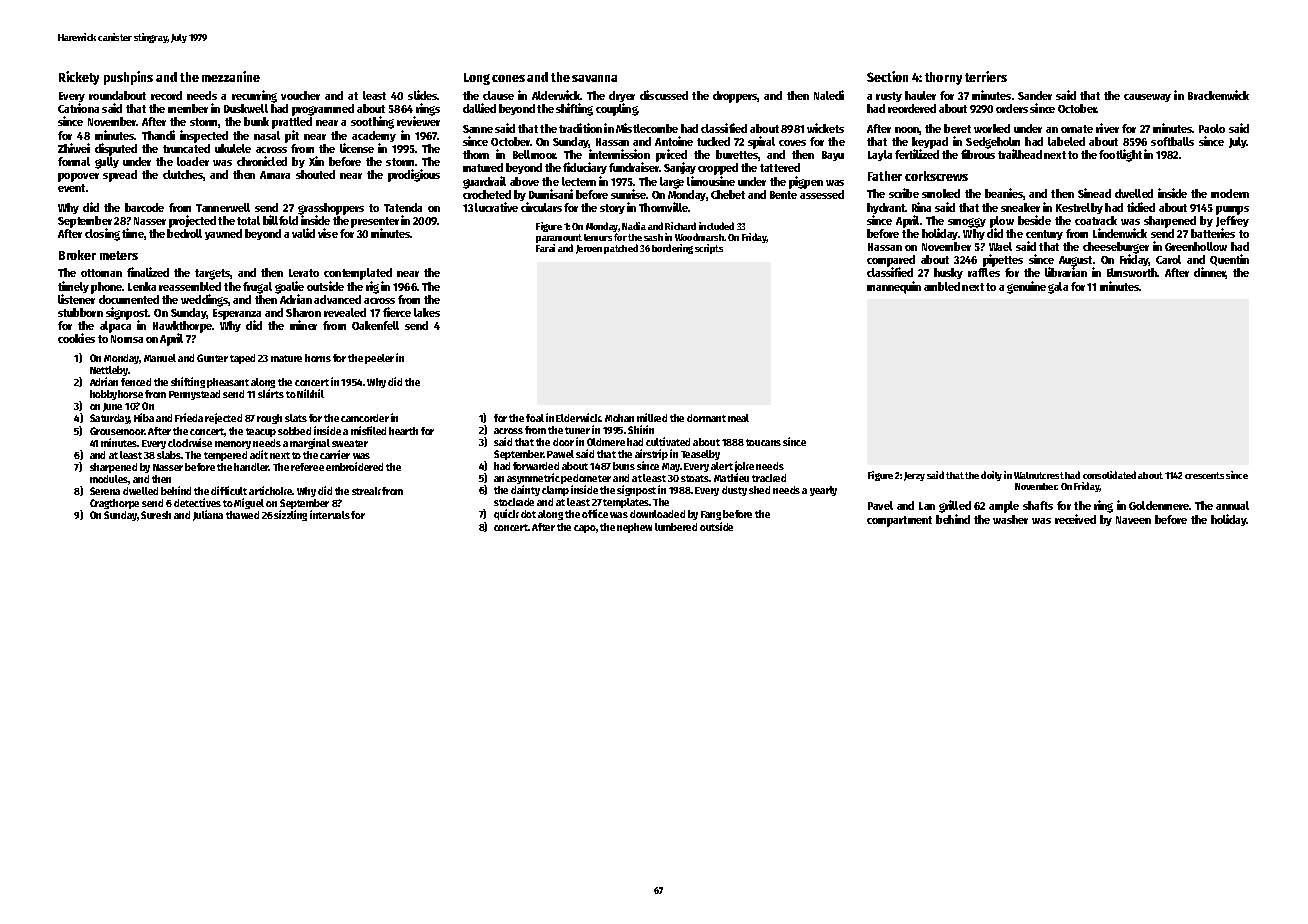 The width and height of the image is (1308, 924). Describe the element at coordinates (379, 359) in the image. I see `peeler` at that location.
